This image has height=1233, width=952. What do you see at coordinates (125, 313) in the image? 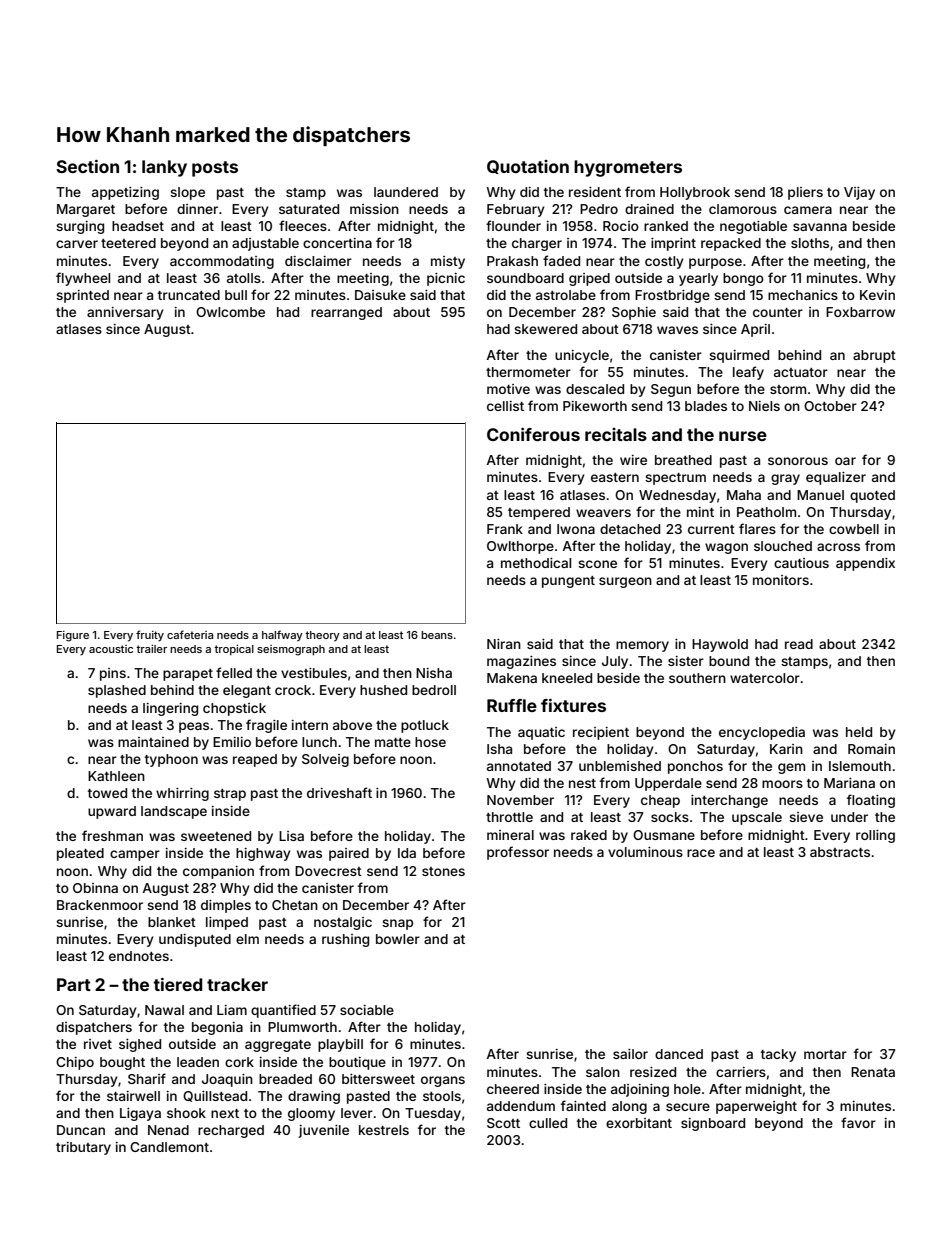
I see `anniversary` at bounding box center [125, 313].
